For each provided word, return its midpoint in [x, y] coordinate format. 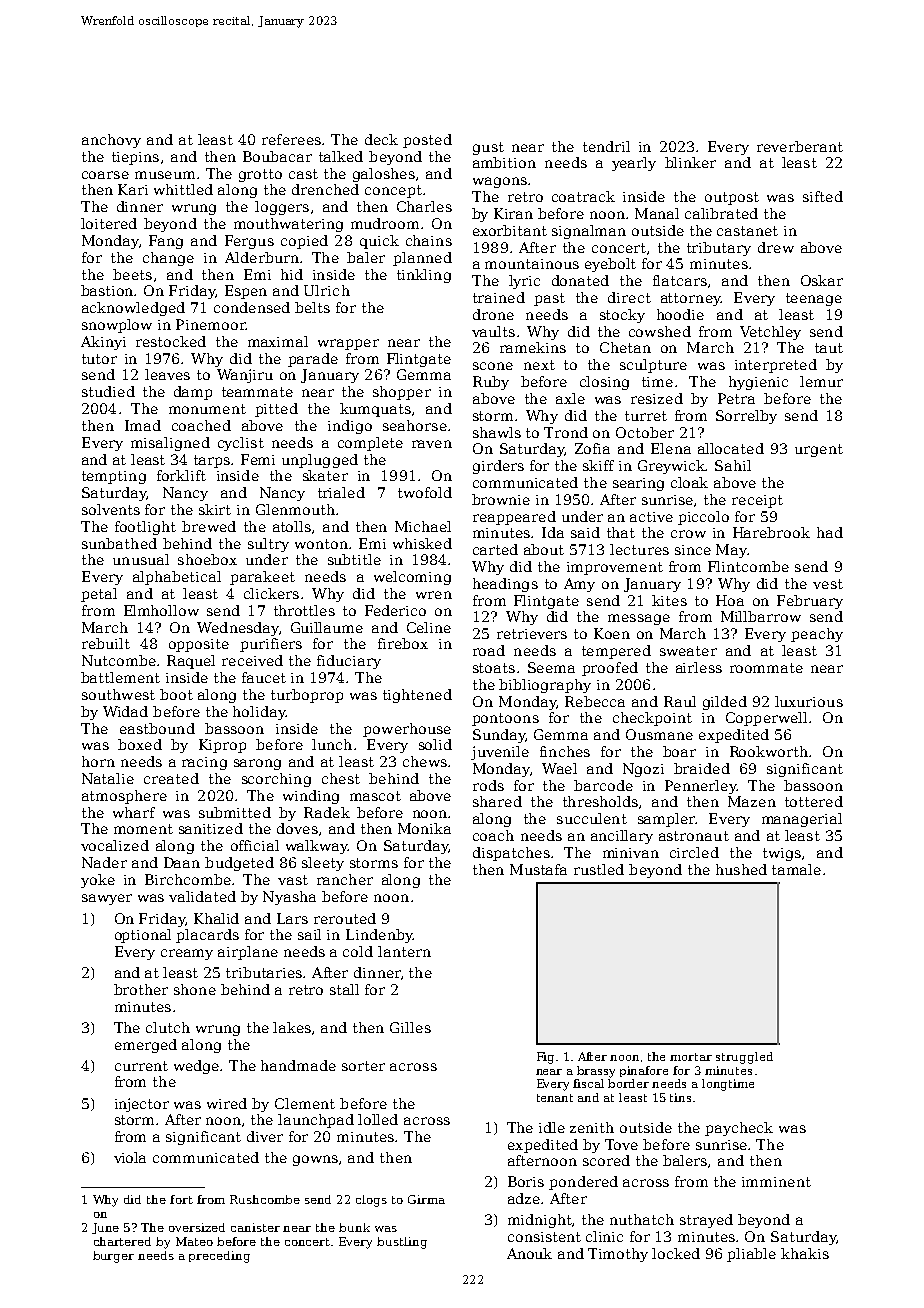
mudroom [385, 223]
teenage [814, 299]
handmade [298, 1065]
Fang [166, 242]
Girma [426, 1199]
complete [370, 444]
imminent [776, 1182]
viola [130, 1157]
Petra [736, 398]
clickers [271, 593]
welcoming [412, 578]
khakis [805, 1253]
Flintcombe [748, 566]
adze [524, 1198]
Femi [258, 459]
